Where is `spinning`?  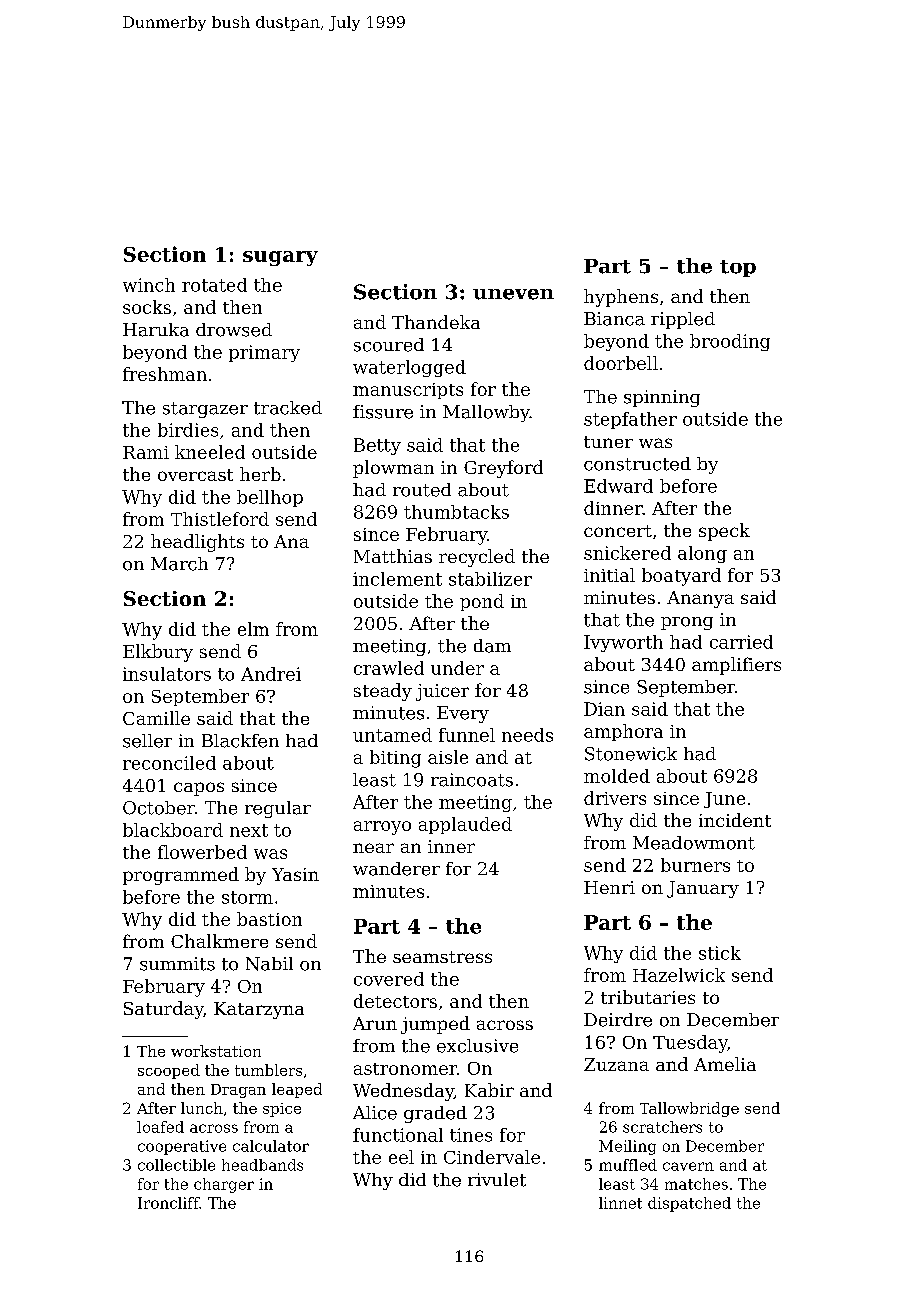 spinning is located at coordinates (662, 398).
